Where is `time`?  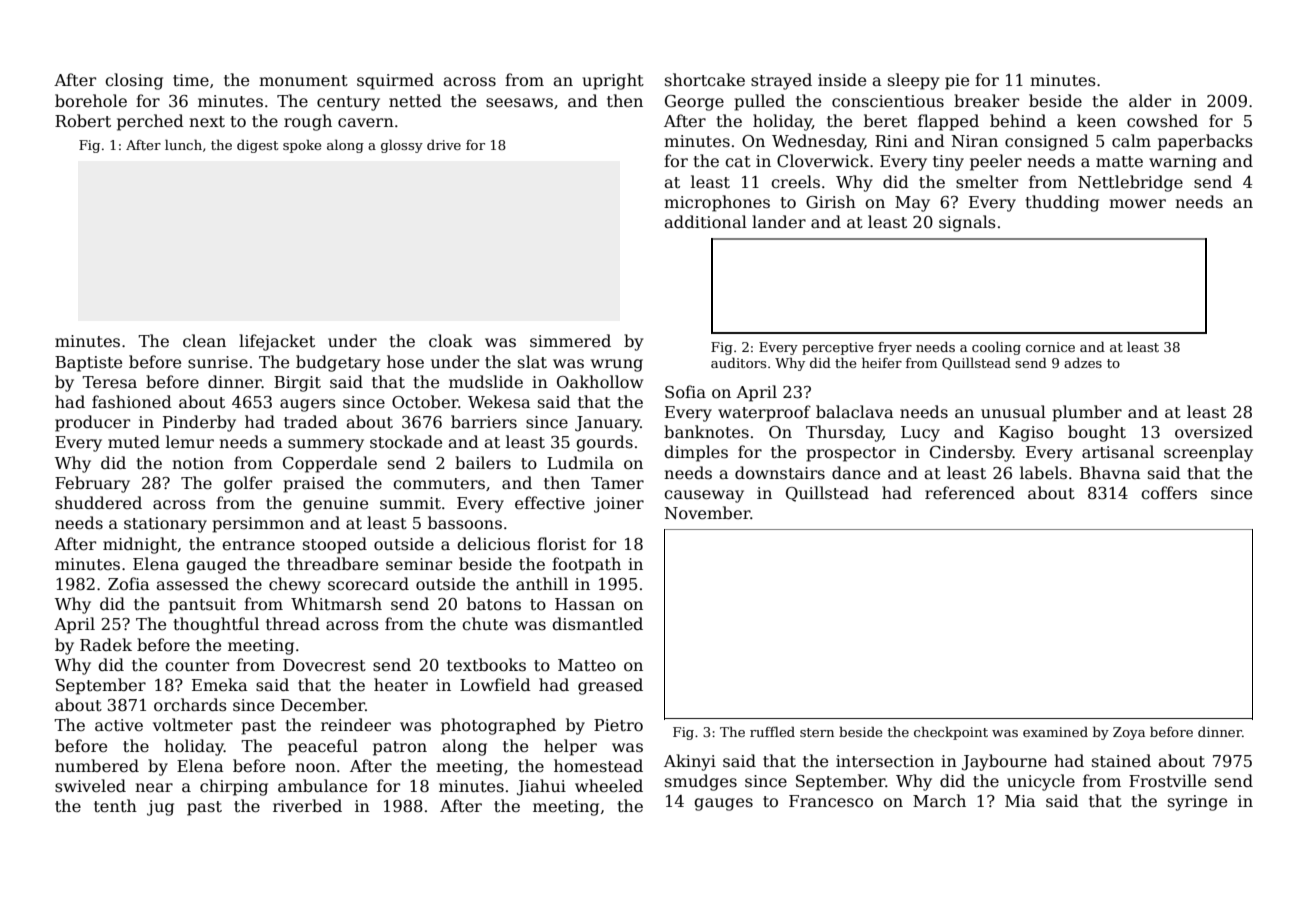
time is located at coordinates (191, 80).
